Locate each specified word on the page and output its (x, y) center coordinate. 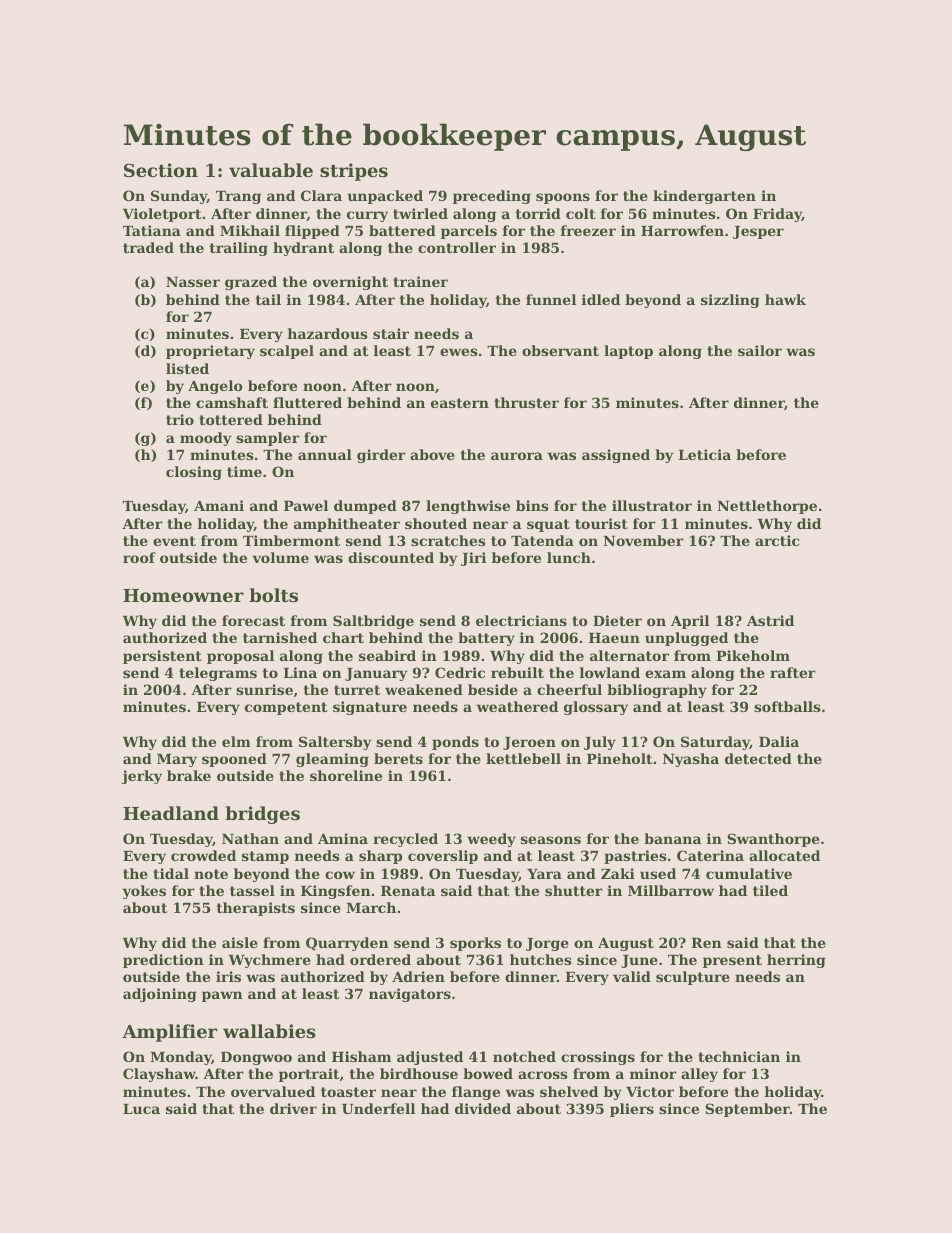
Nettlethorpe (767, 507)
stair (391, 333)
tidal (171, 873)
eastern (460, 403)
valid (632, 976)
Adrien (418, 976)
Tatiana (152, 230)
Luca (141, 1109)
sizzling (730, 301)
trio (180, 419)
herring (796, 961)
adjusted (430, 1058)
